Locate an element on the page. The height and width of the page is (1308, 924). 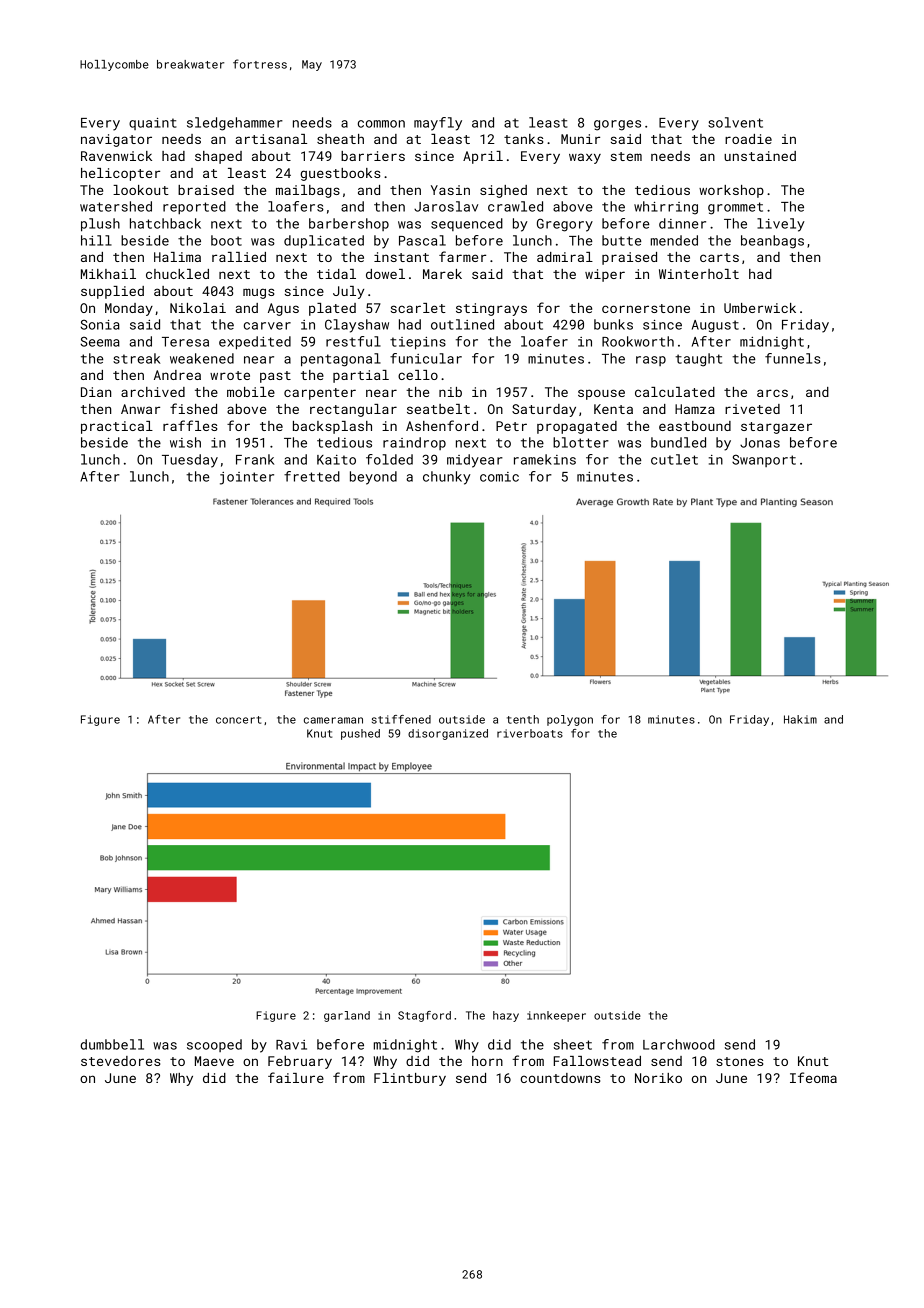
Noriko is located at coordinates (658, 1078).
